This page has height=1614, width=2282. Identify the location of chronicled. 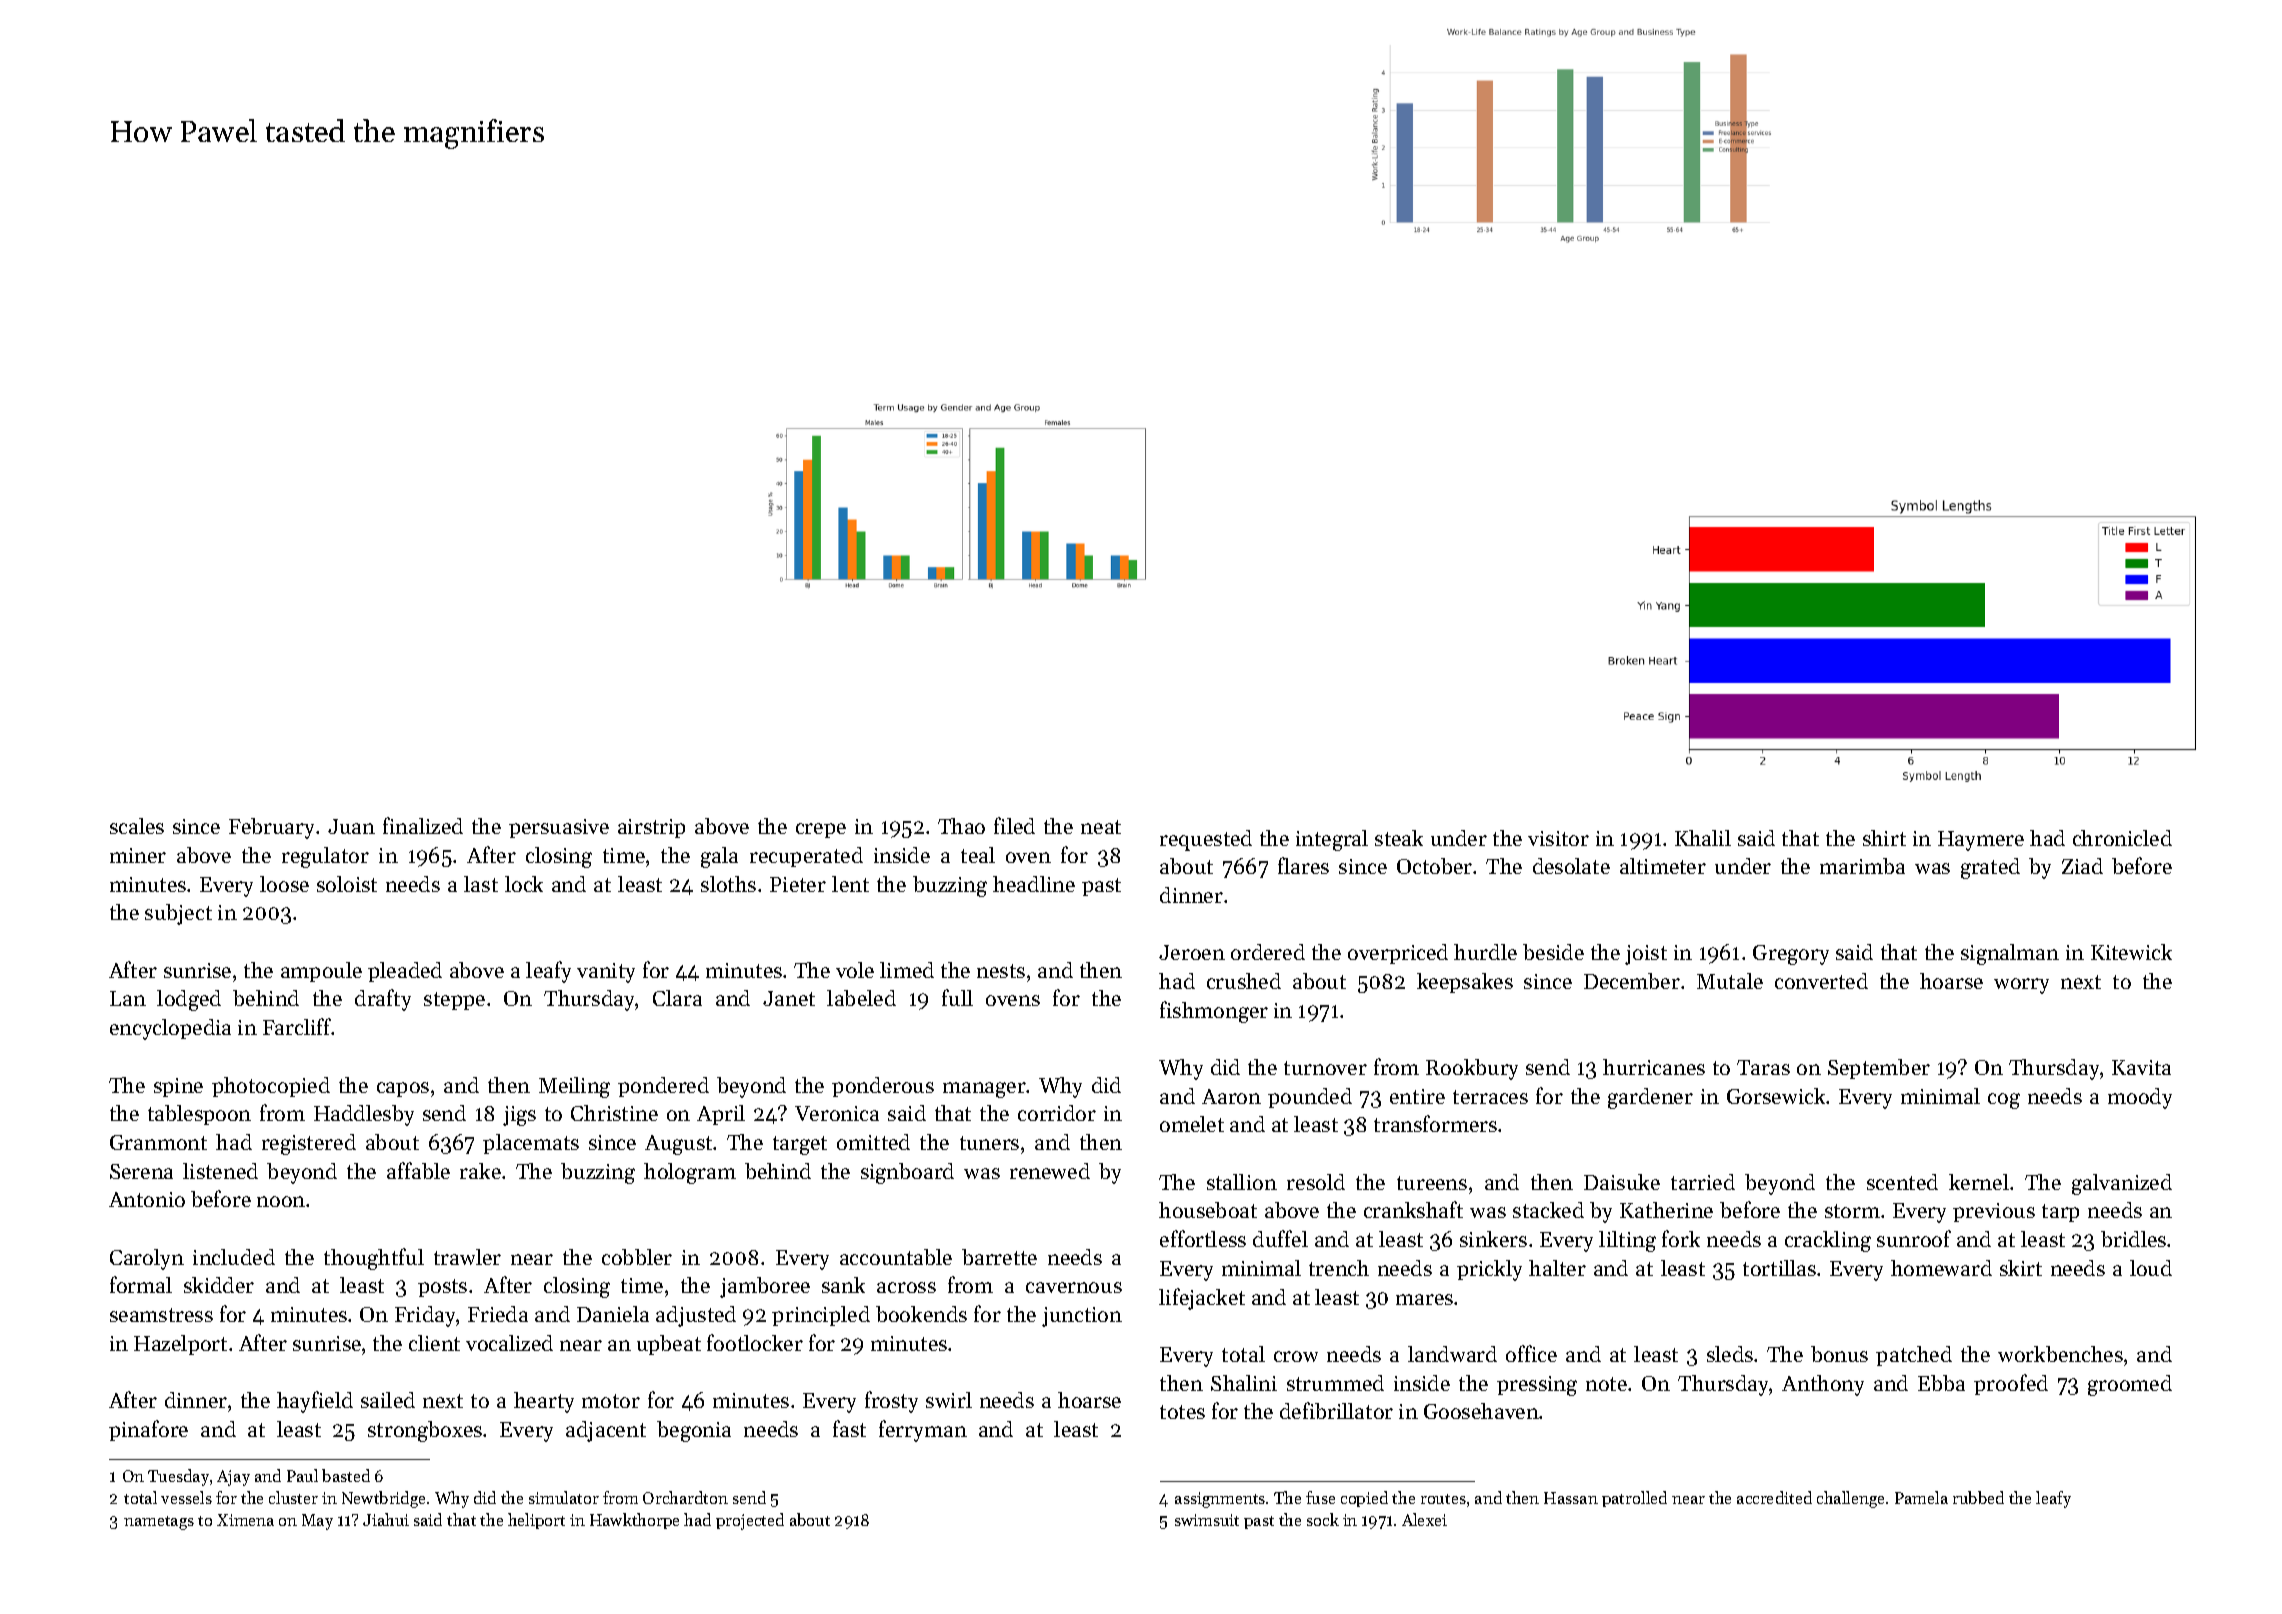
(2122, 838).
